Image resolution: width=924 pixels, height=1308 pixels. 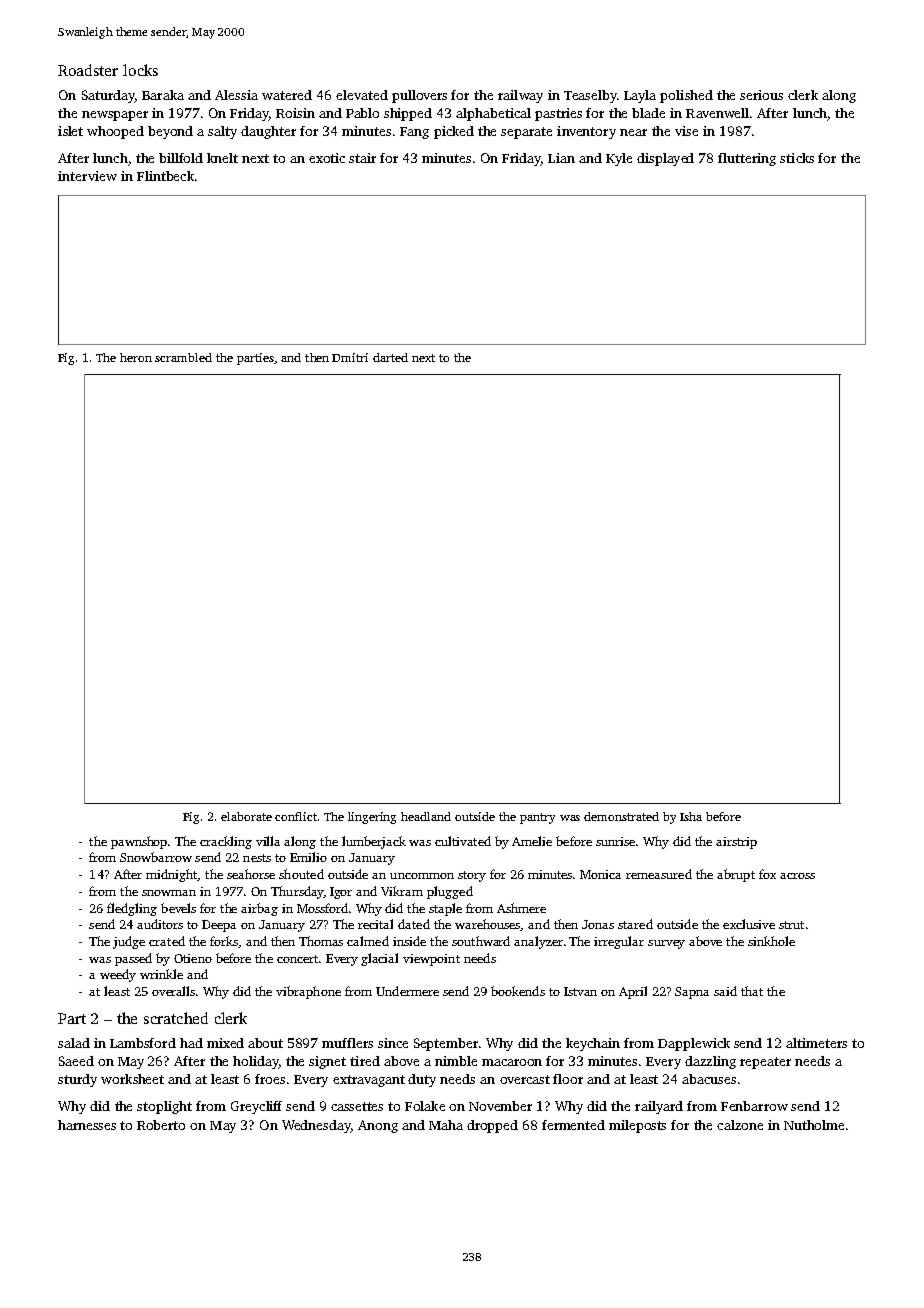 I want to click on demonstrated, so click(x=621, y=816).
